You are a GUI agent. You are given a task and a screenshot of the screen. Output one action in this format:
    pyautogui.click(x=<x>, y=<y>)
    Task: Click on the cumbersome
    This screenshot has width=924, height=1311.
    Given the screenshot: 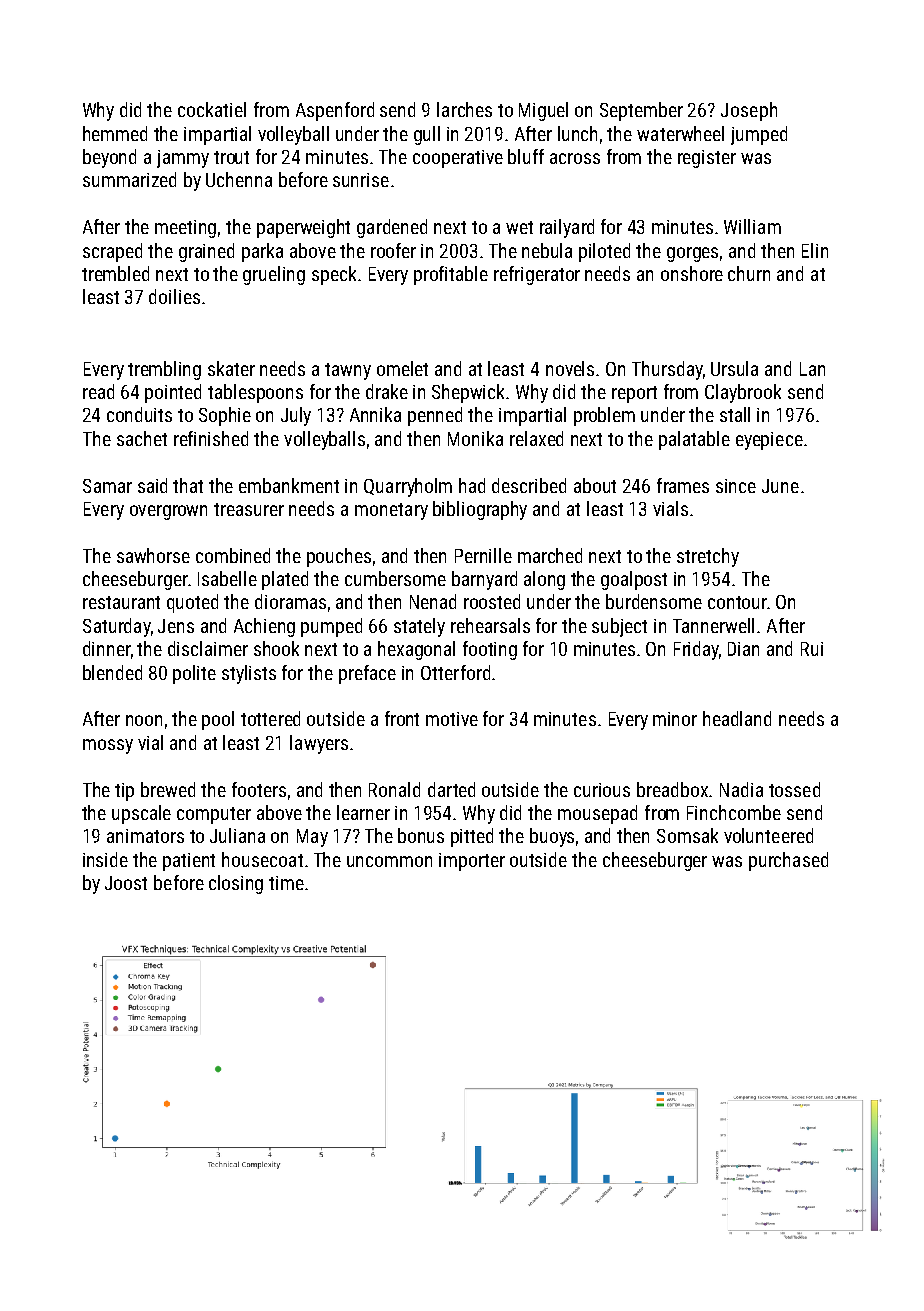 What is the action you would take?
    pyautogui.click(x=395, y=578)
